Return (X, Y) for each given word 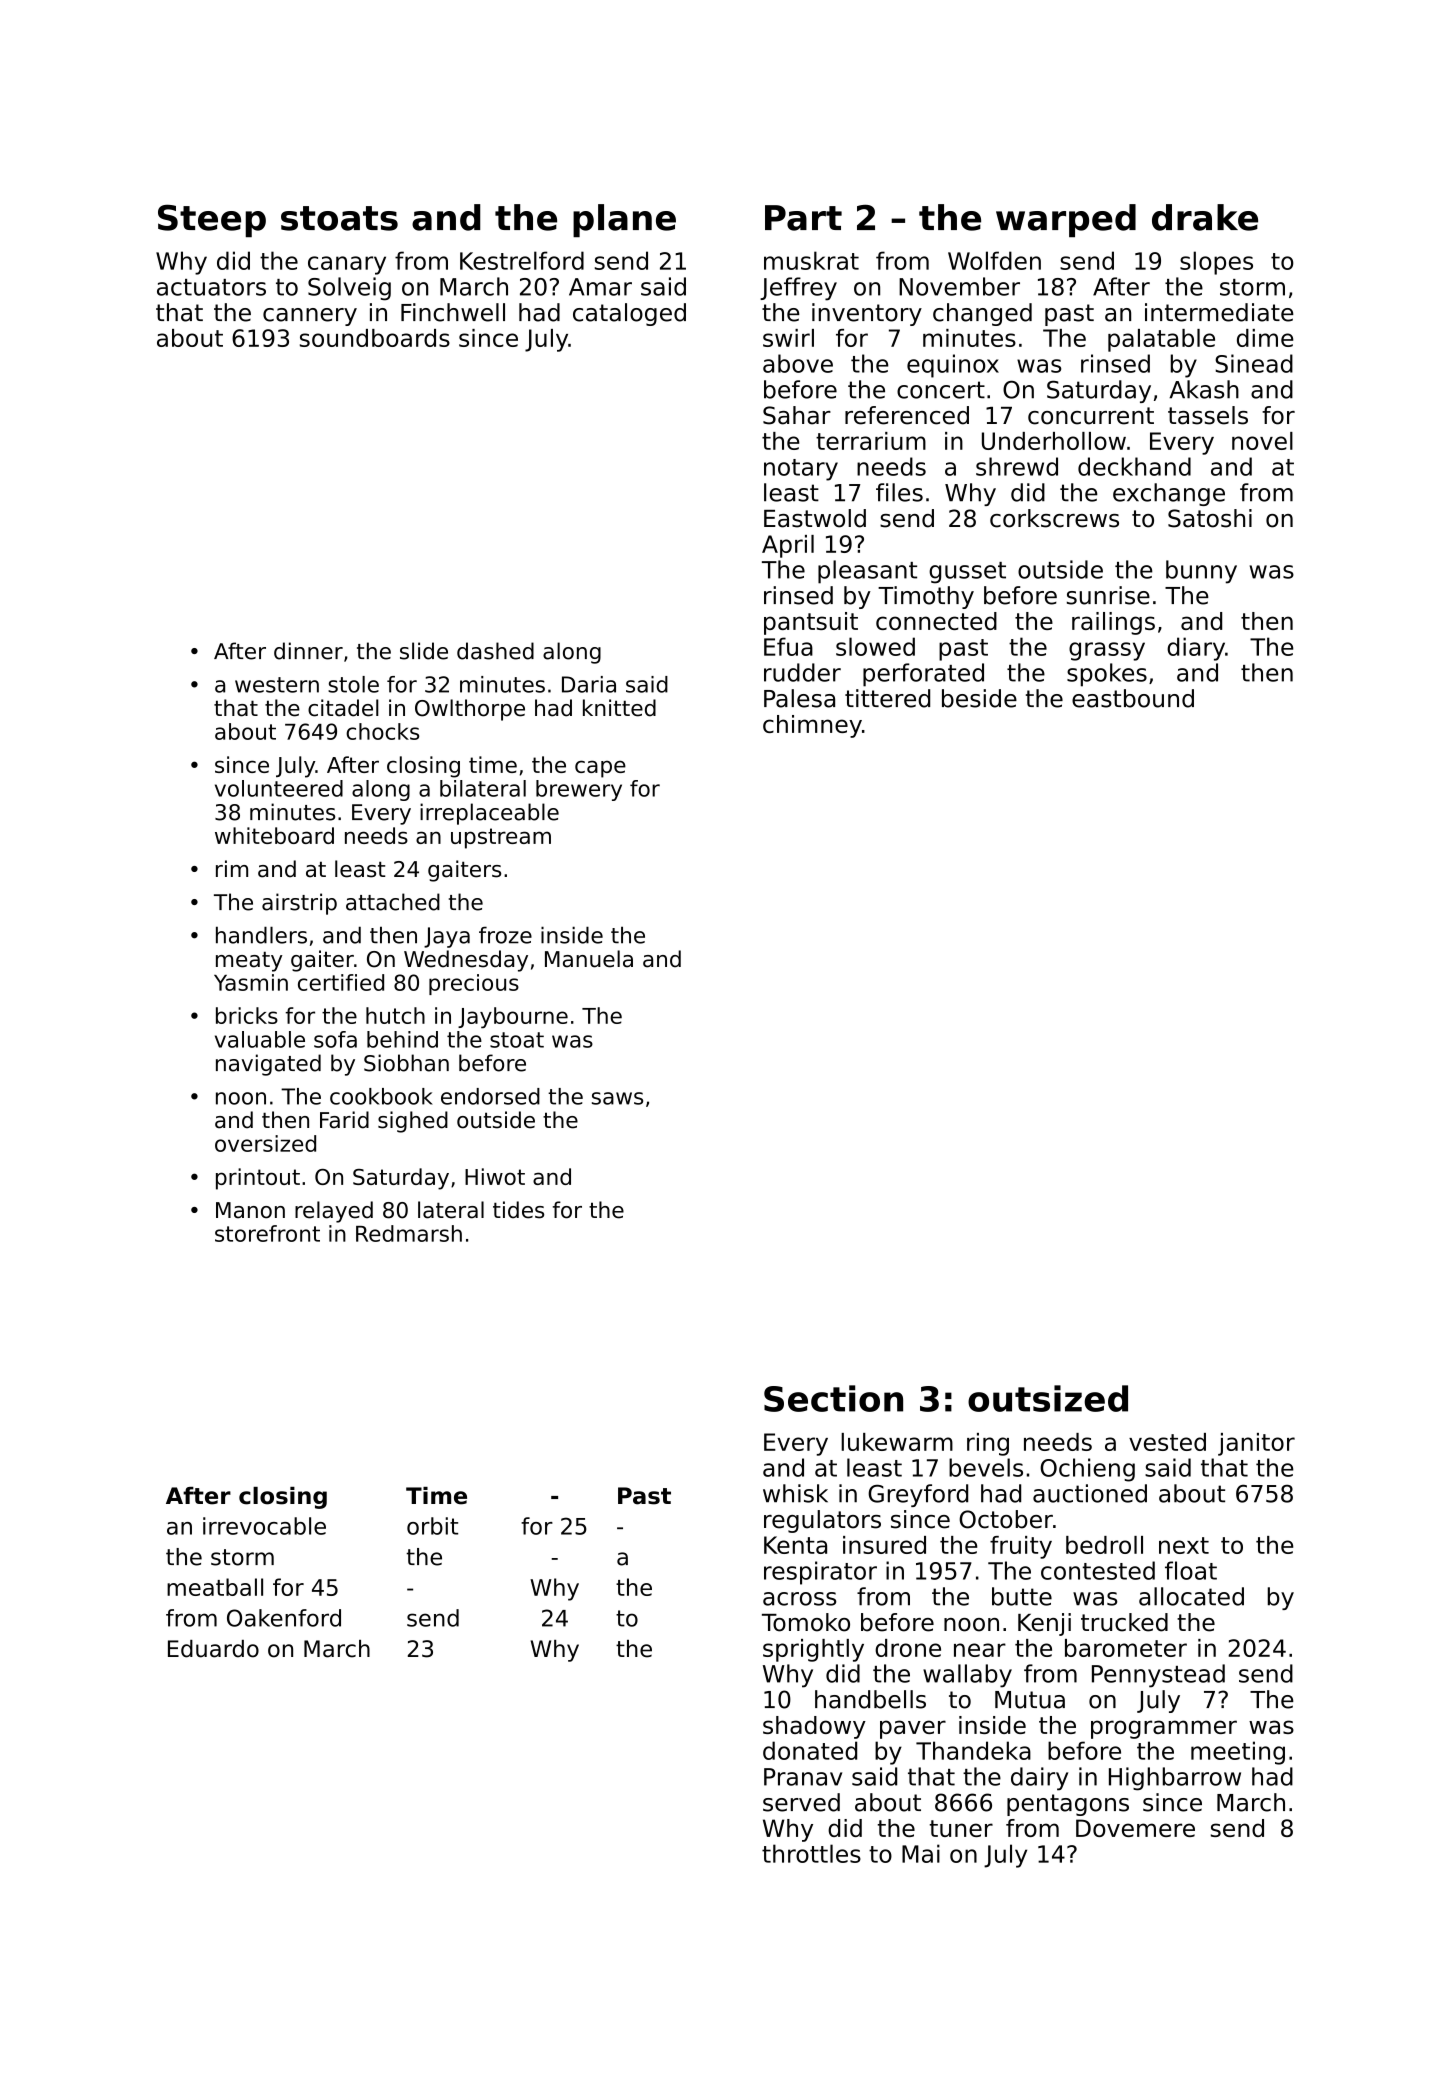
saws (617, 1098)
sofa (335, 1039)
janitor (1256, 1444)
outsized (1048, 1398)
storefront (267, 1233)
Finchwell (453, 312)
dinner (308, 651)
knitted (619, 708)
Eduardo (213, 1649)
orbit (432, 1526)
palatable (1161, 340)
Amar (600, 287)
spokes (1107, 675)
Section (833, 1398)
